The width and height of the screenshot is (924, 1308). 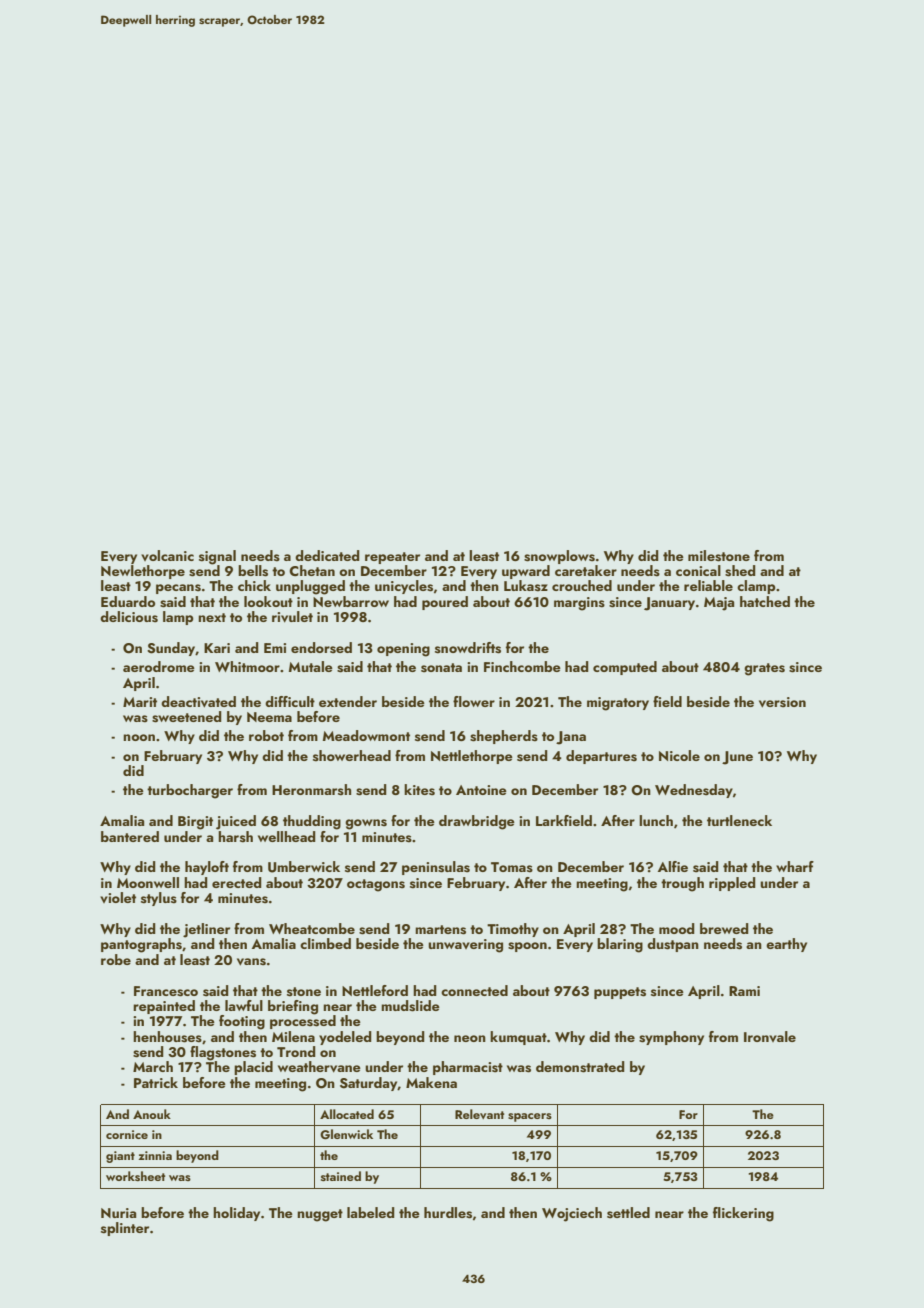 What do you see at coordinates (743, 1214) in the screenshot?
I see `flickering` at bounding box center [743, 1214].
